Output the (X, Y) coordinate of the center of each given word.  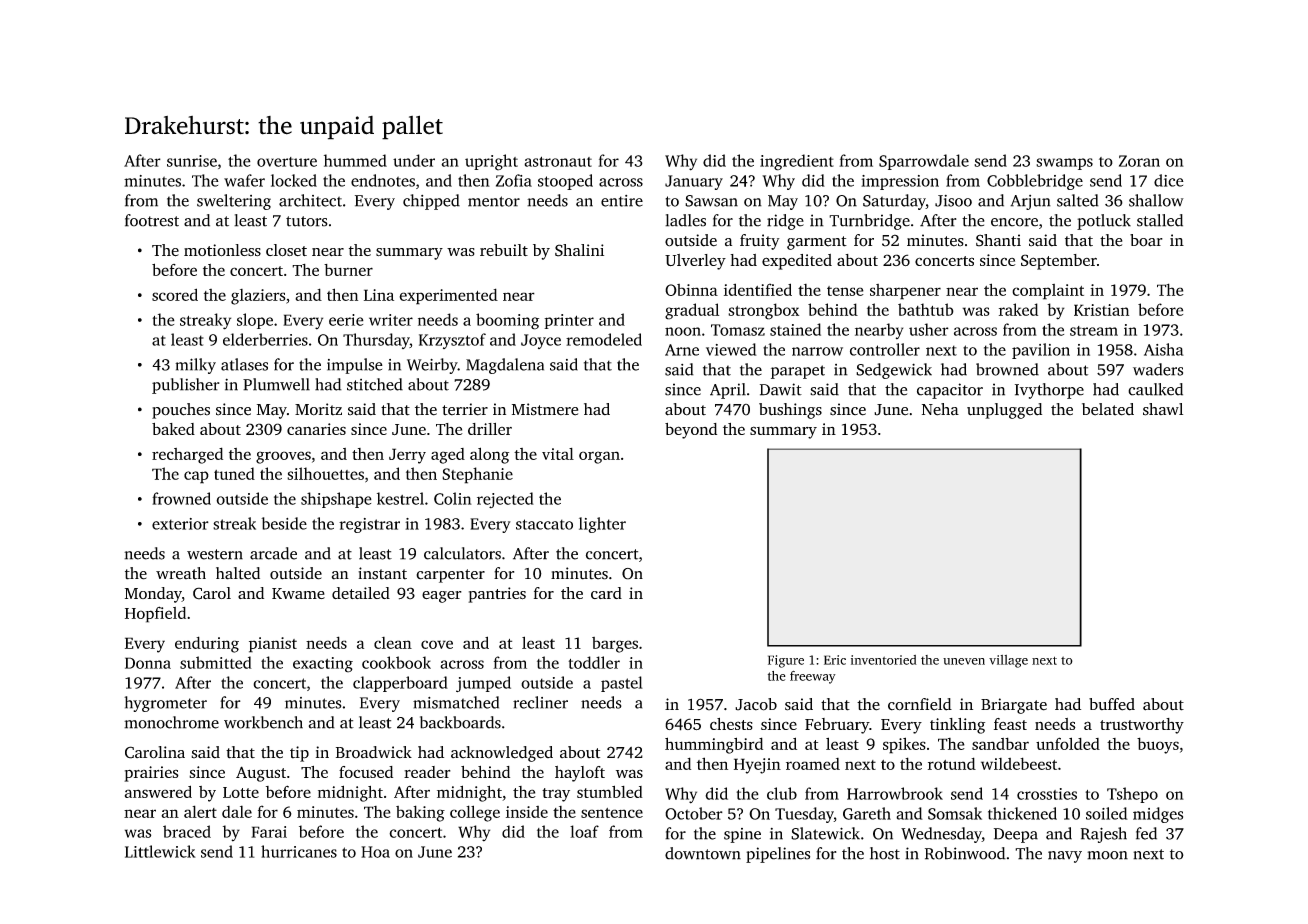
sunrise (192, 161)
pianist (273, 645)
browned (1007, 369)
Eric (835, 660)
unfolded (1068, 743)
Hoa (375, 852)
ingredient (797, 162)
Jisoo (953, 201)
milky (195, 366)
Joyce (541, 341)
